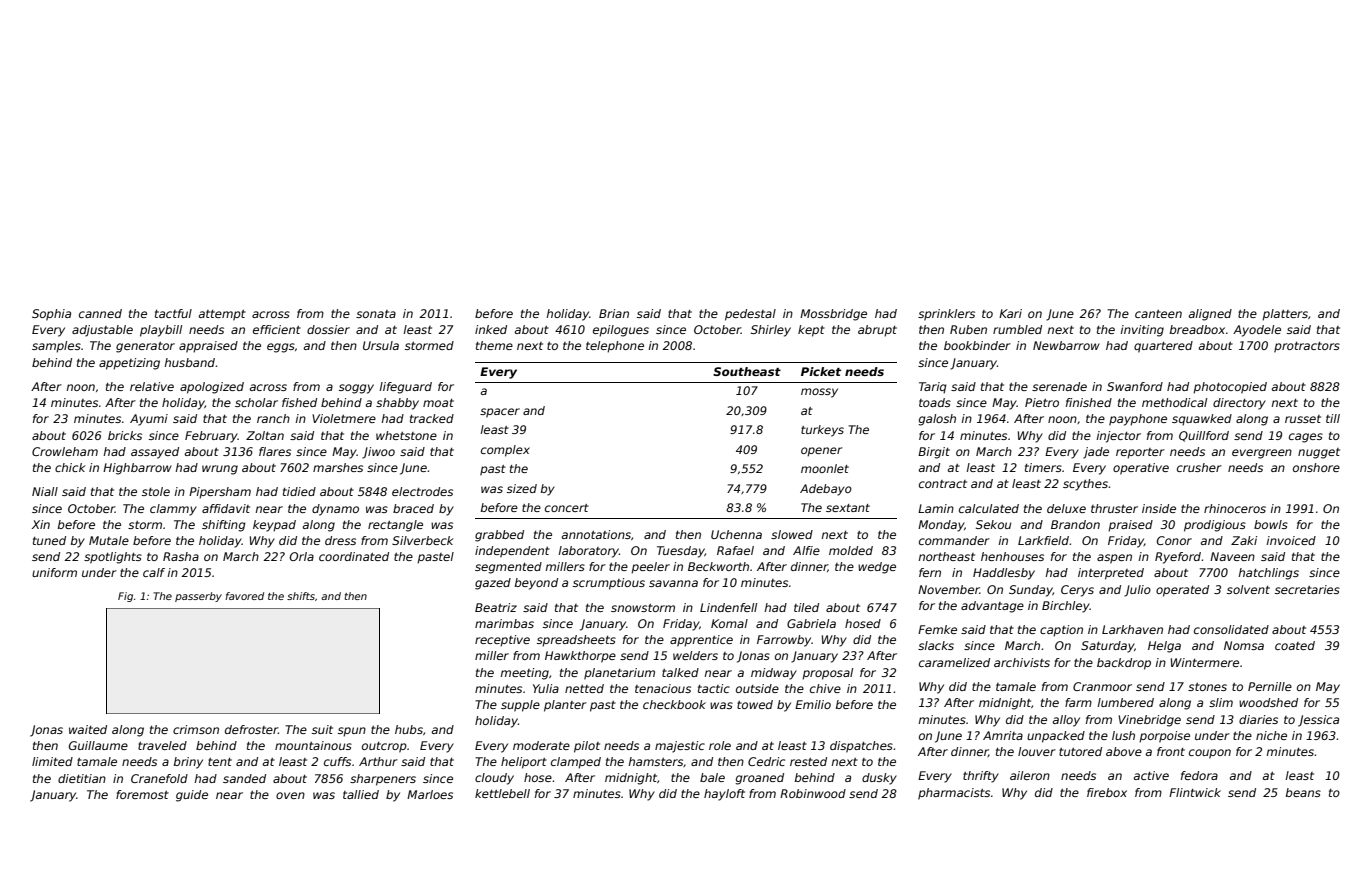 The image size is (1372, 887). I want to click on consolidated, so click(1231, 629).
